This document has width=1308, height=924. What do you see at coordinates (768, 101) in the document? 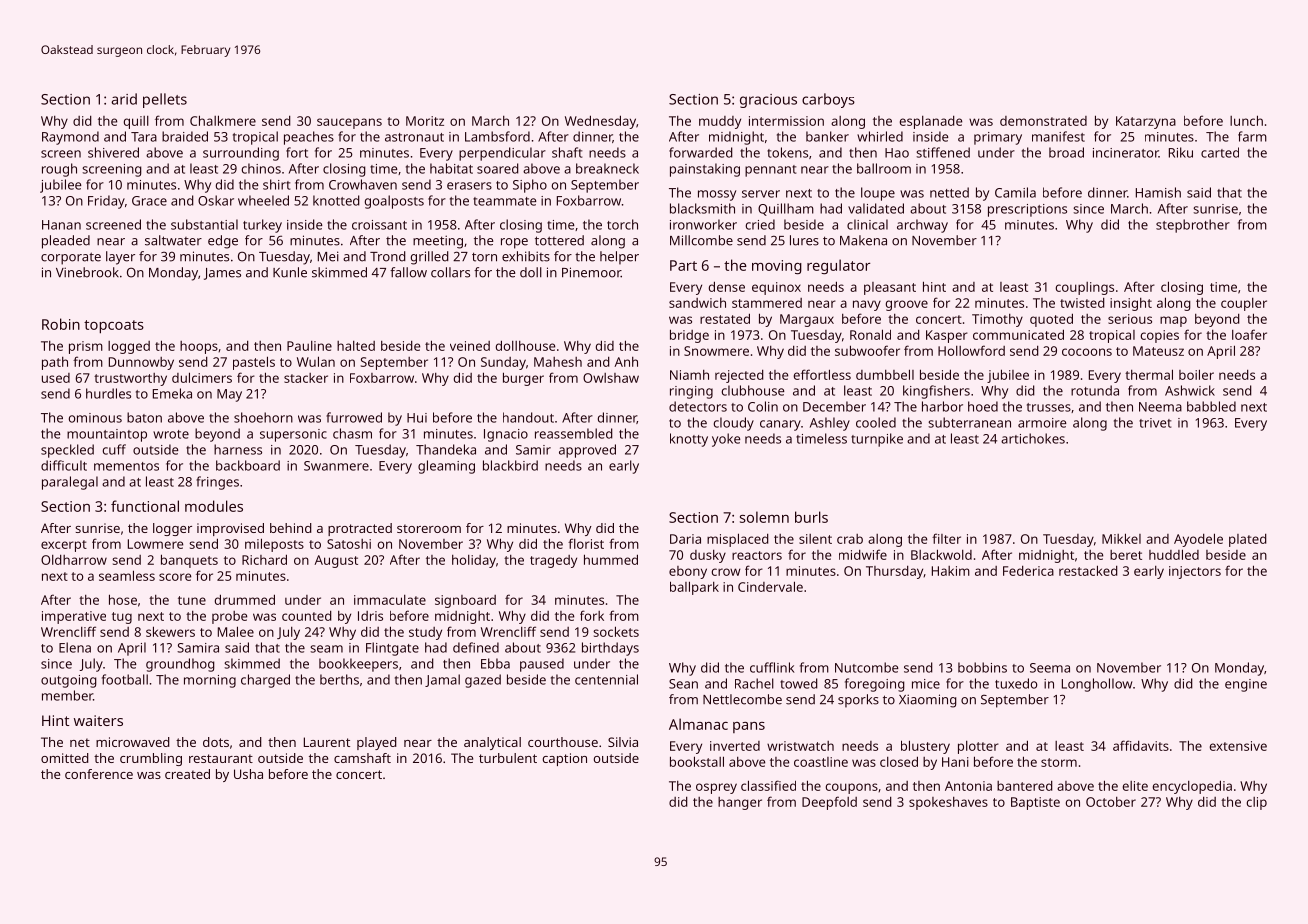
I see `gracious` at bounding box center [768, 101].
